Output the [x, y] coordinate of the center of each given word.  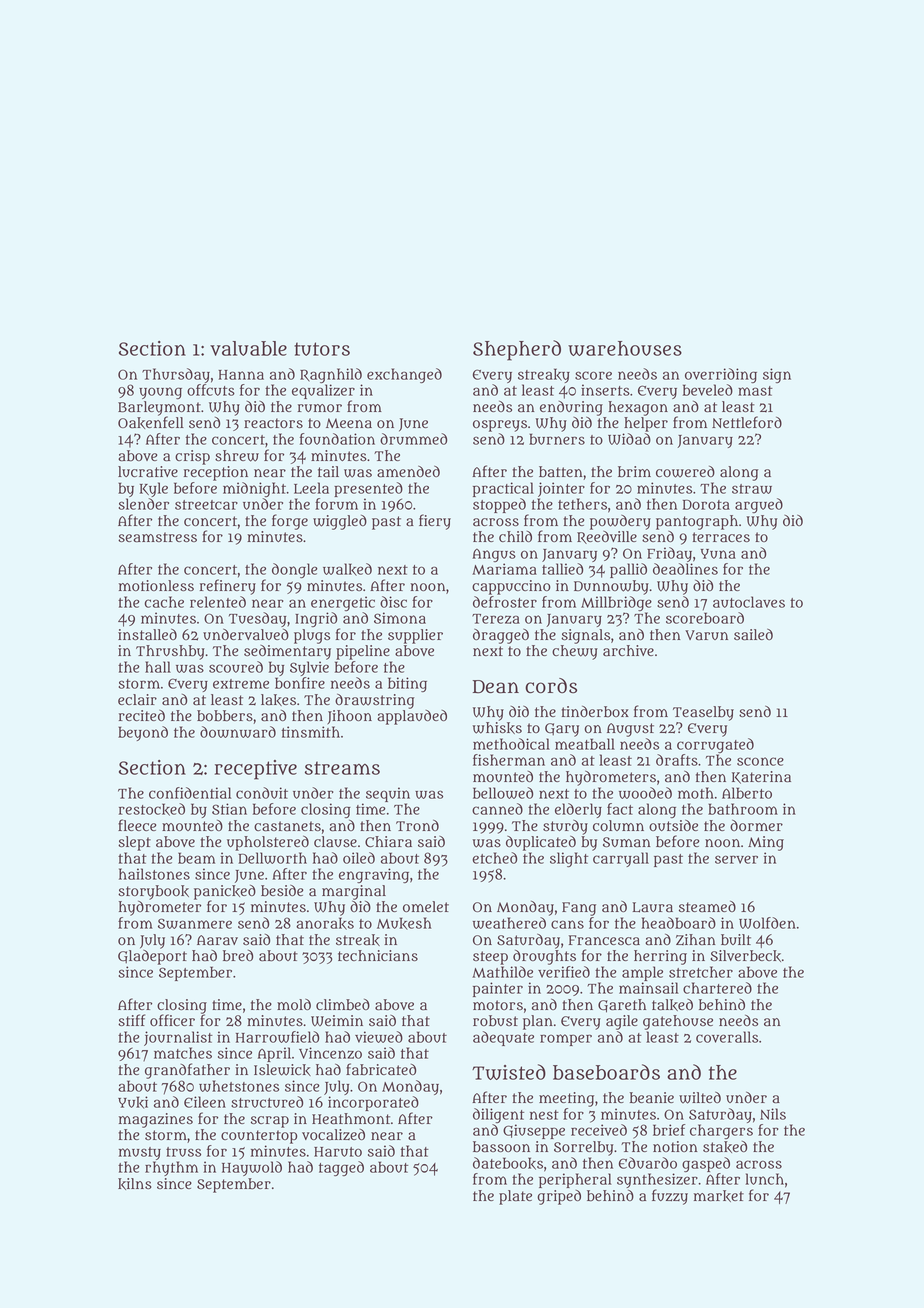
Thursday [176, 375]
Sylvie [309, 668]
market [719, 1196]
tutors [322, 349]
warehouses [625, 348]
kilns [135, 1184]
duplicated [541, 843]
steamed [707, 906]
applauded [412, 717]
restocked [152, 809]
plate [515, 1197]
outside [673, 825]
